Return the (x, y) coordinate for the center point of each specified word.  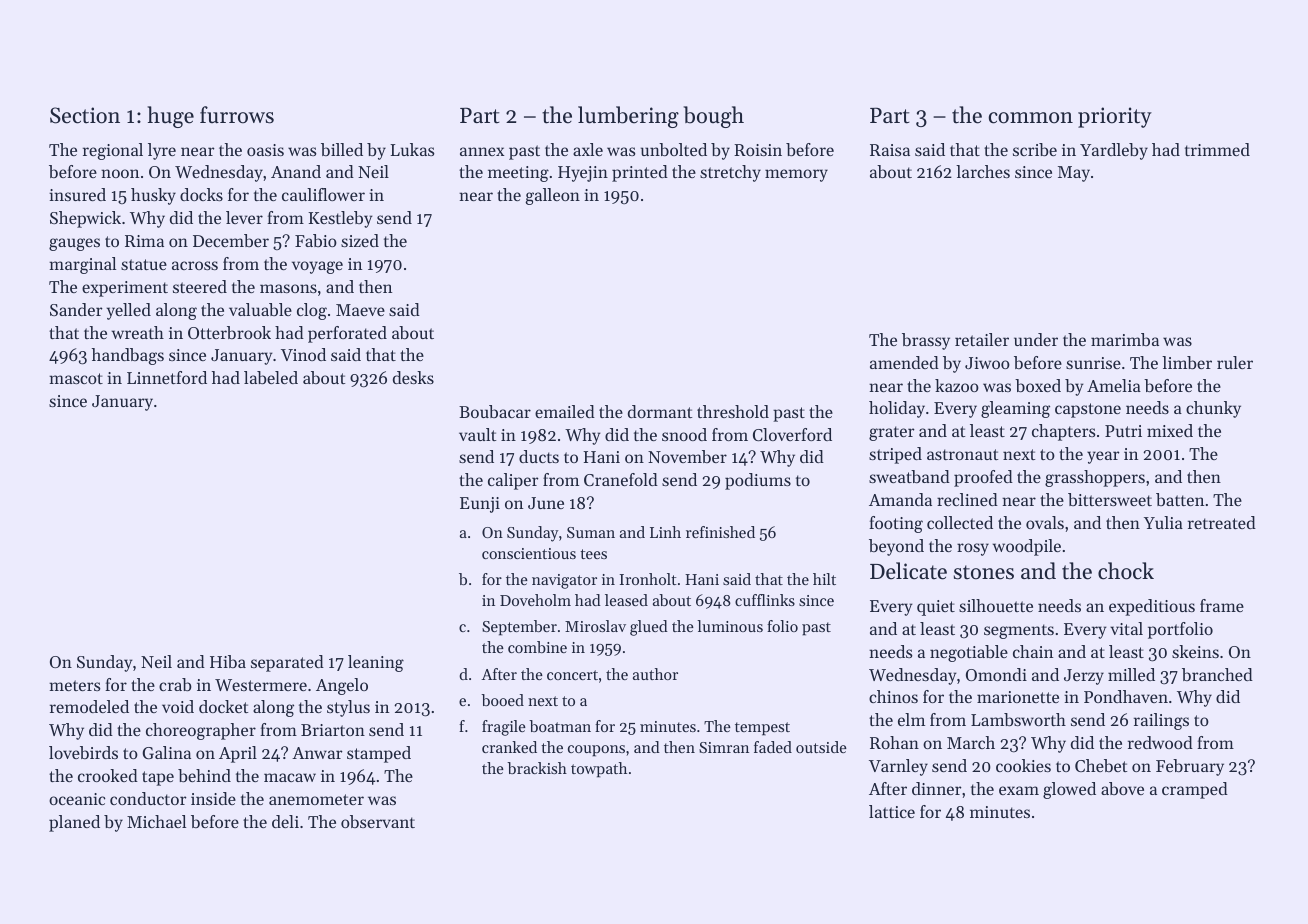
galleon (553, 196)
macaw (290, 777)
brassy (926, 341)
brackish (537, 768)
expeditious (1152, 607)
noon (120, 173)
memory (796, 175)
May (1074, 174)
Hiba (228, 661)
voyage (317, 267)
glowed (1069, 790)
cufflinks (765, 600)
